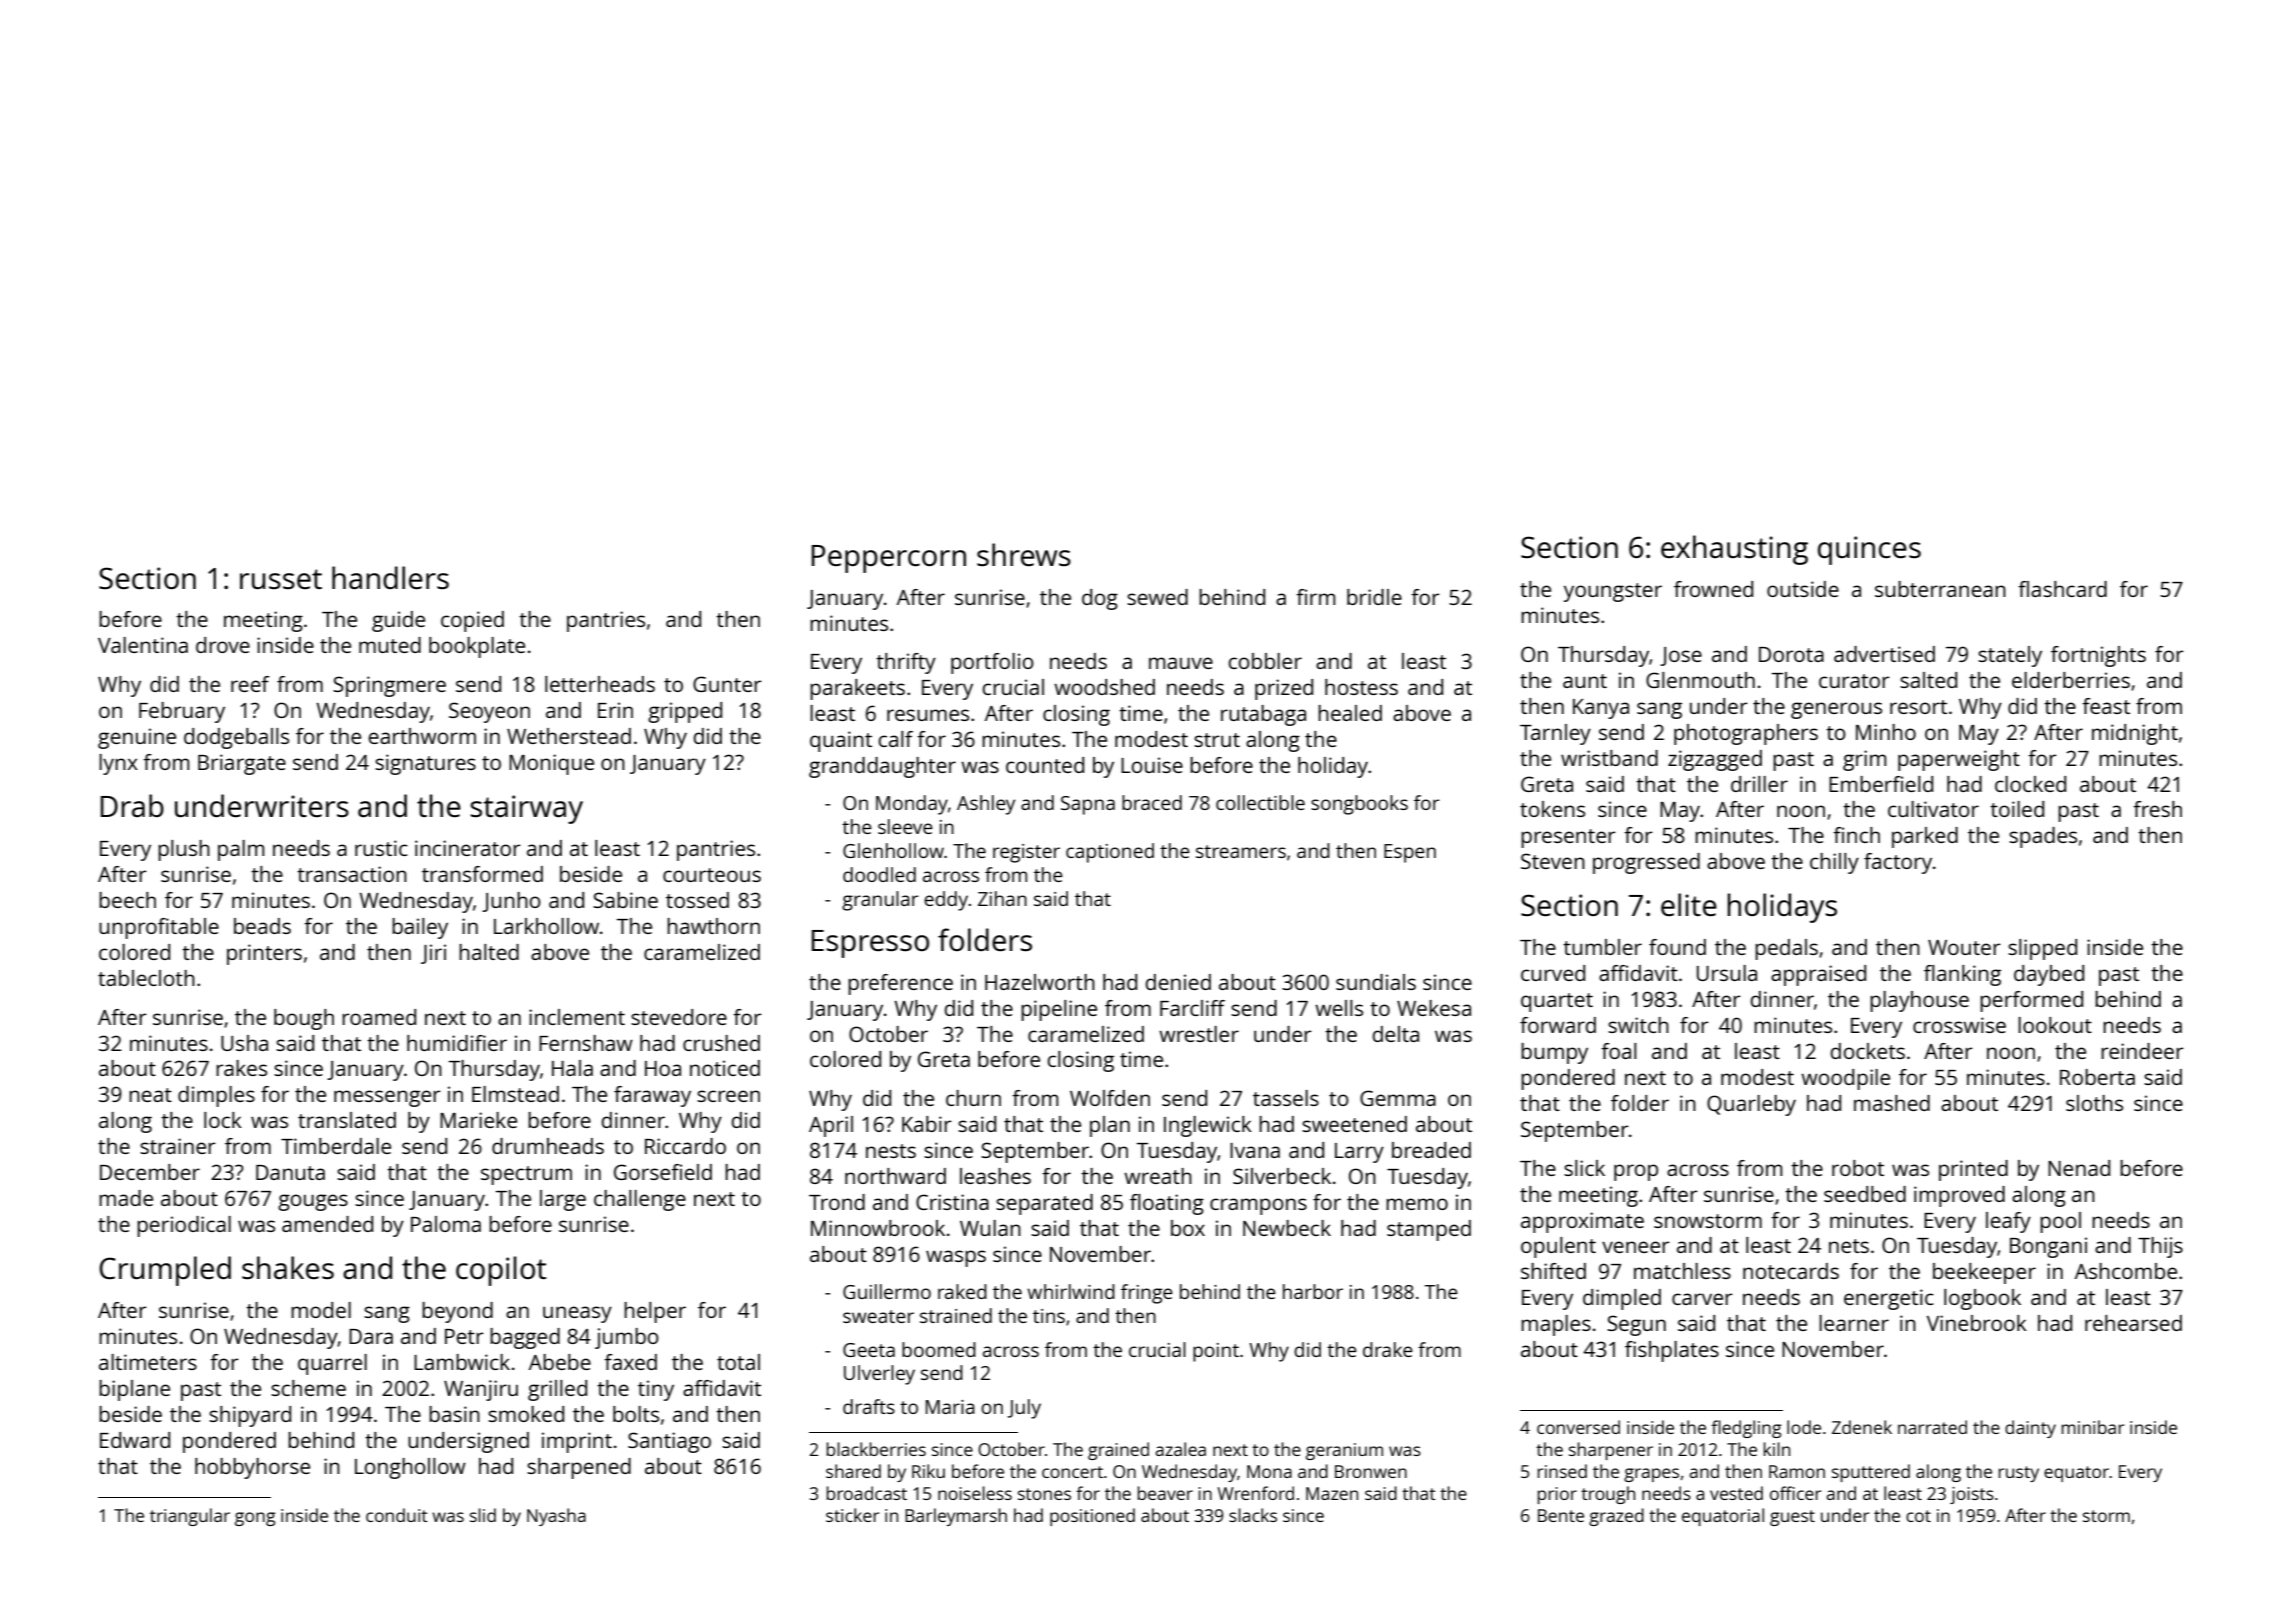 The image size is (2282, 1614). Describe the element at coordinates (501, 1271) in the screenshot. I see `copilot` at that location.
